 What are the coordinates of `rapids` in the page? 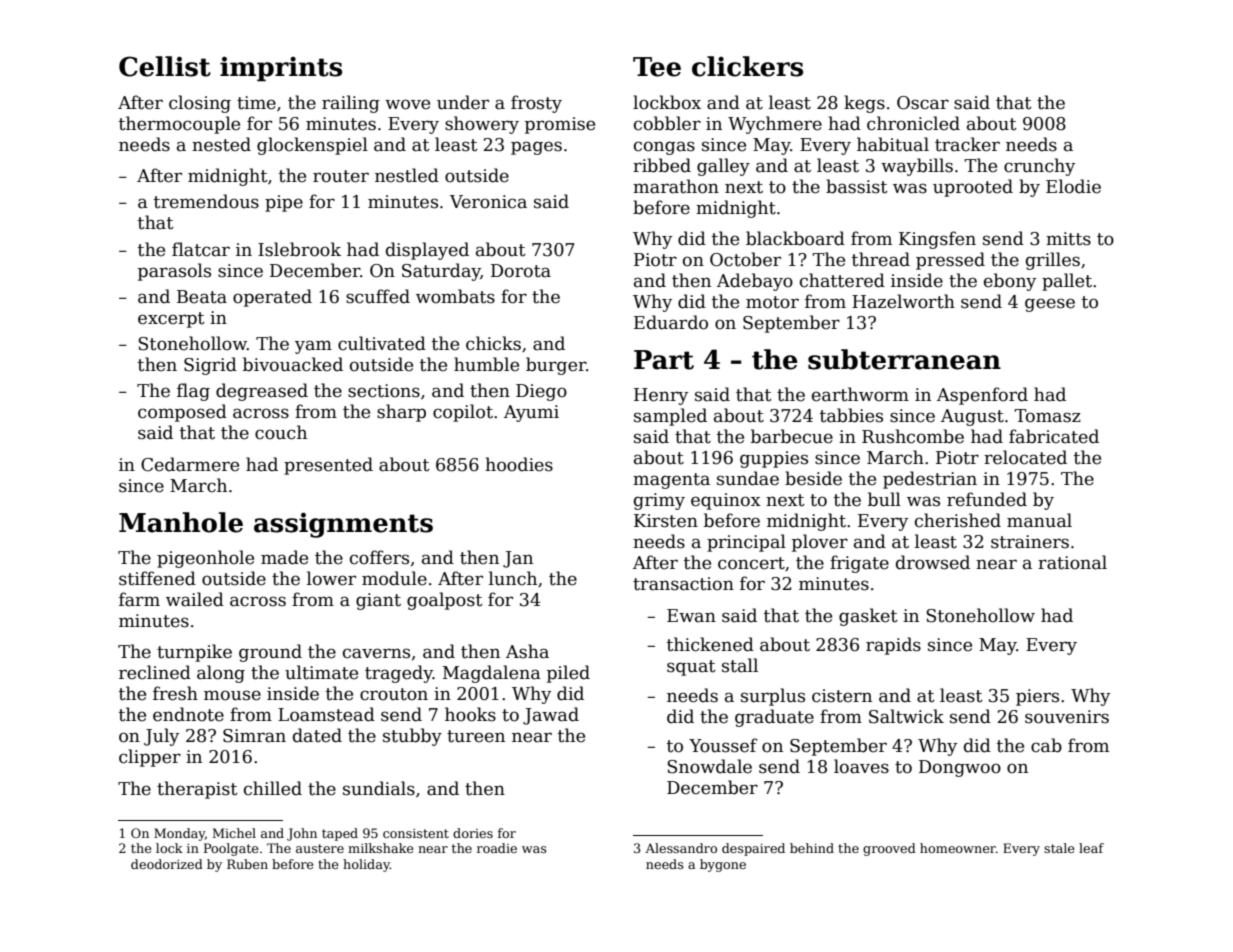 It's located at (893, 646).
